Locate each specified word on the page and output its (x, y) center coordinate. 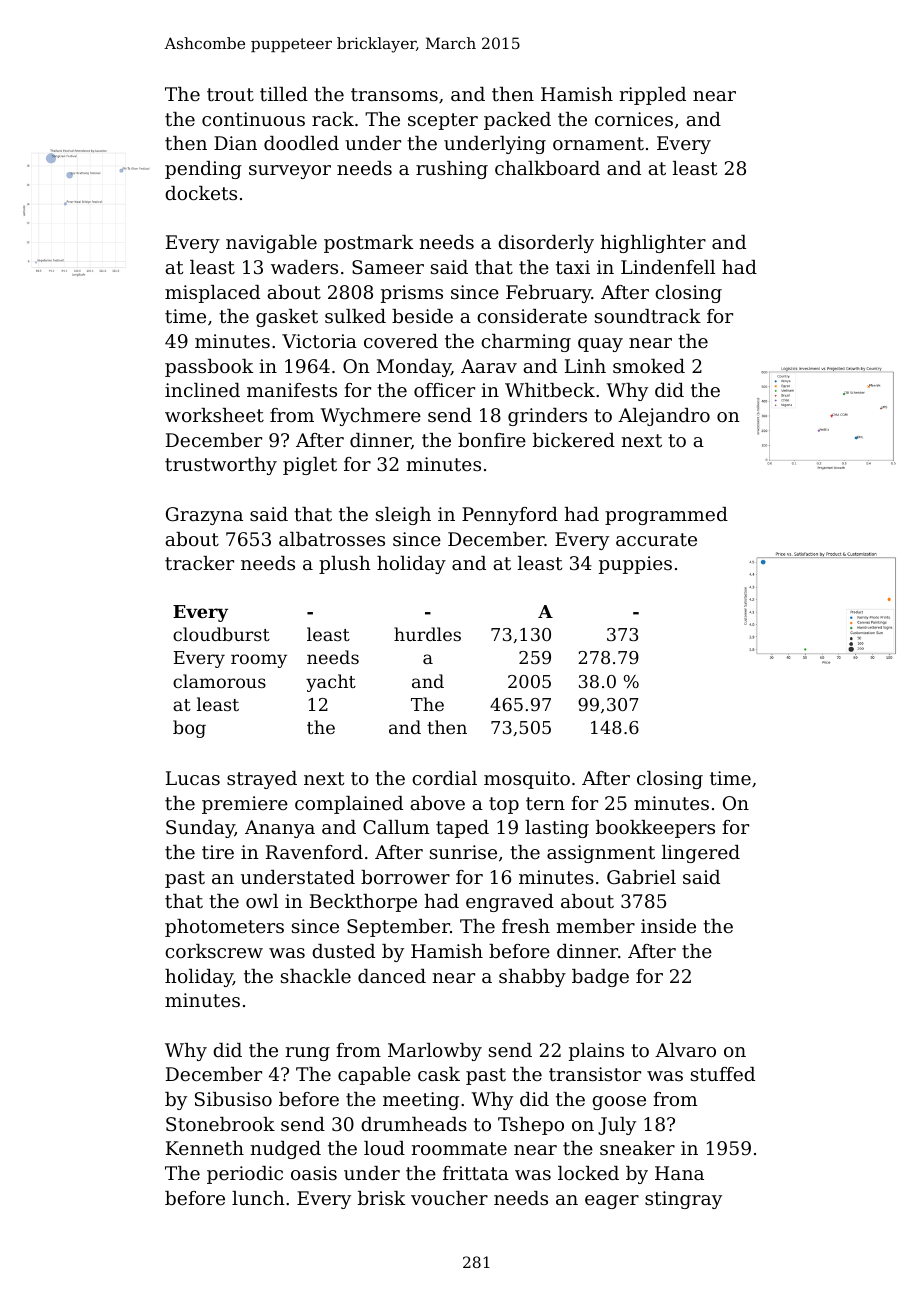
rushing (452, 170)
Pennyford (510, 516)
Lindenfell (668, 267)
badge (600, 978)
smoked (649, 366)
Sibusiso (233, 1099)
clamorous (219, 681)
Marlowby (435, 1052)
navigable (271, 244)
